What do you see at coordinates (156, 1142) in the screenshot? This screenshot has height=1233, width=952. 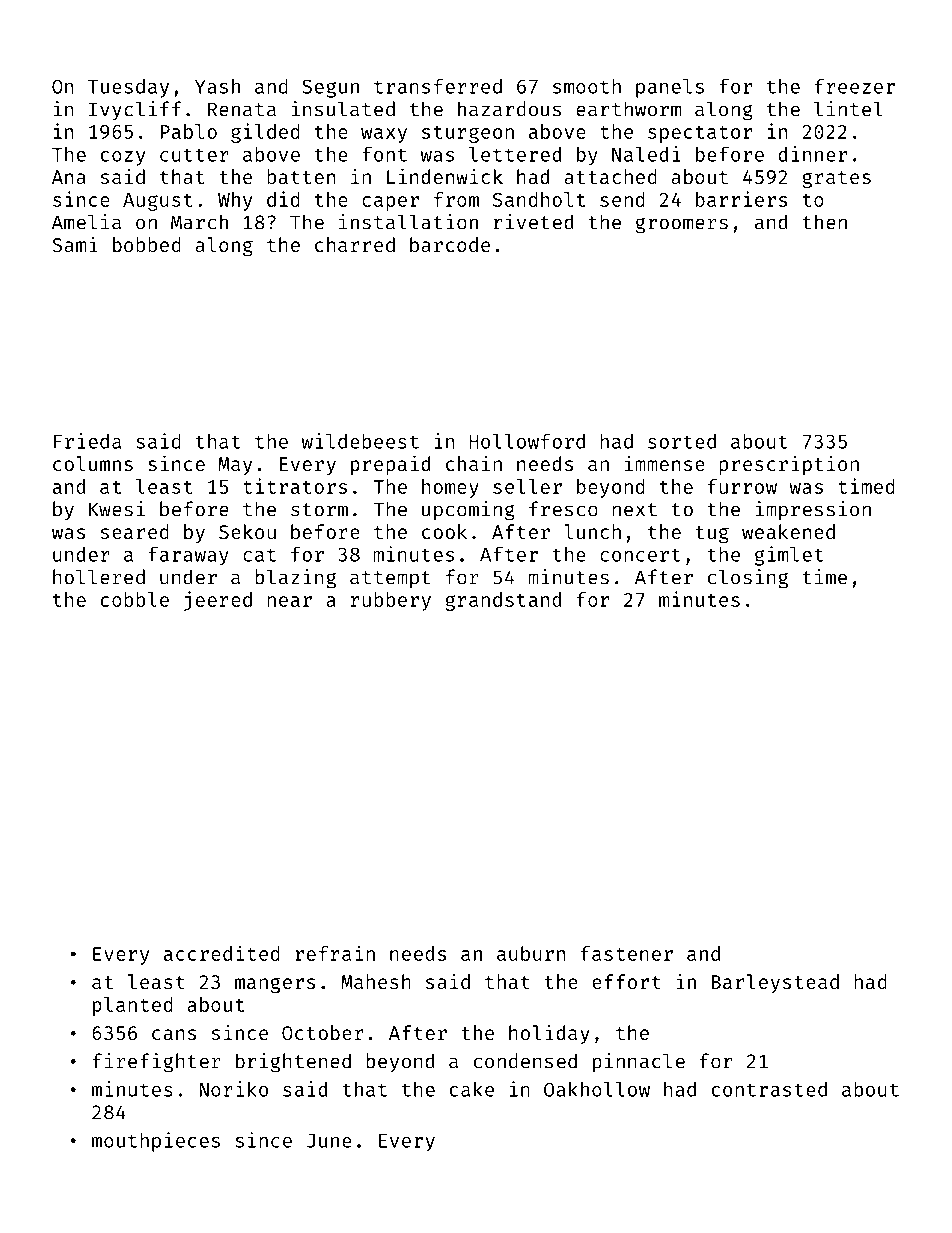 I see `mouthpieces` at bounding box center [156, 1142].
